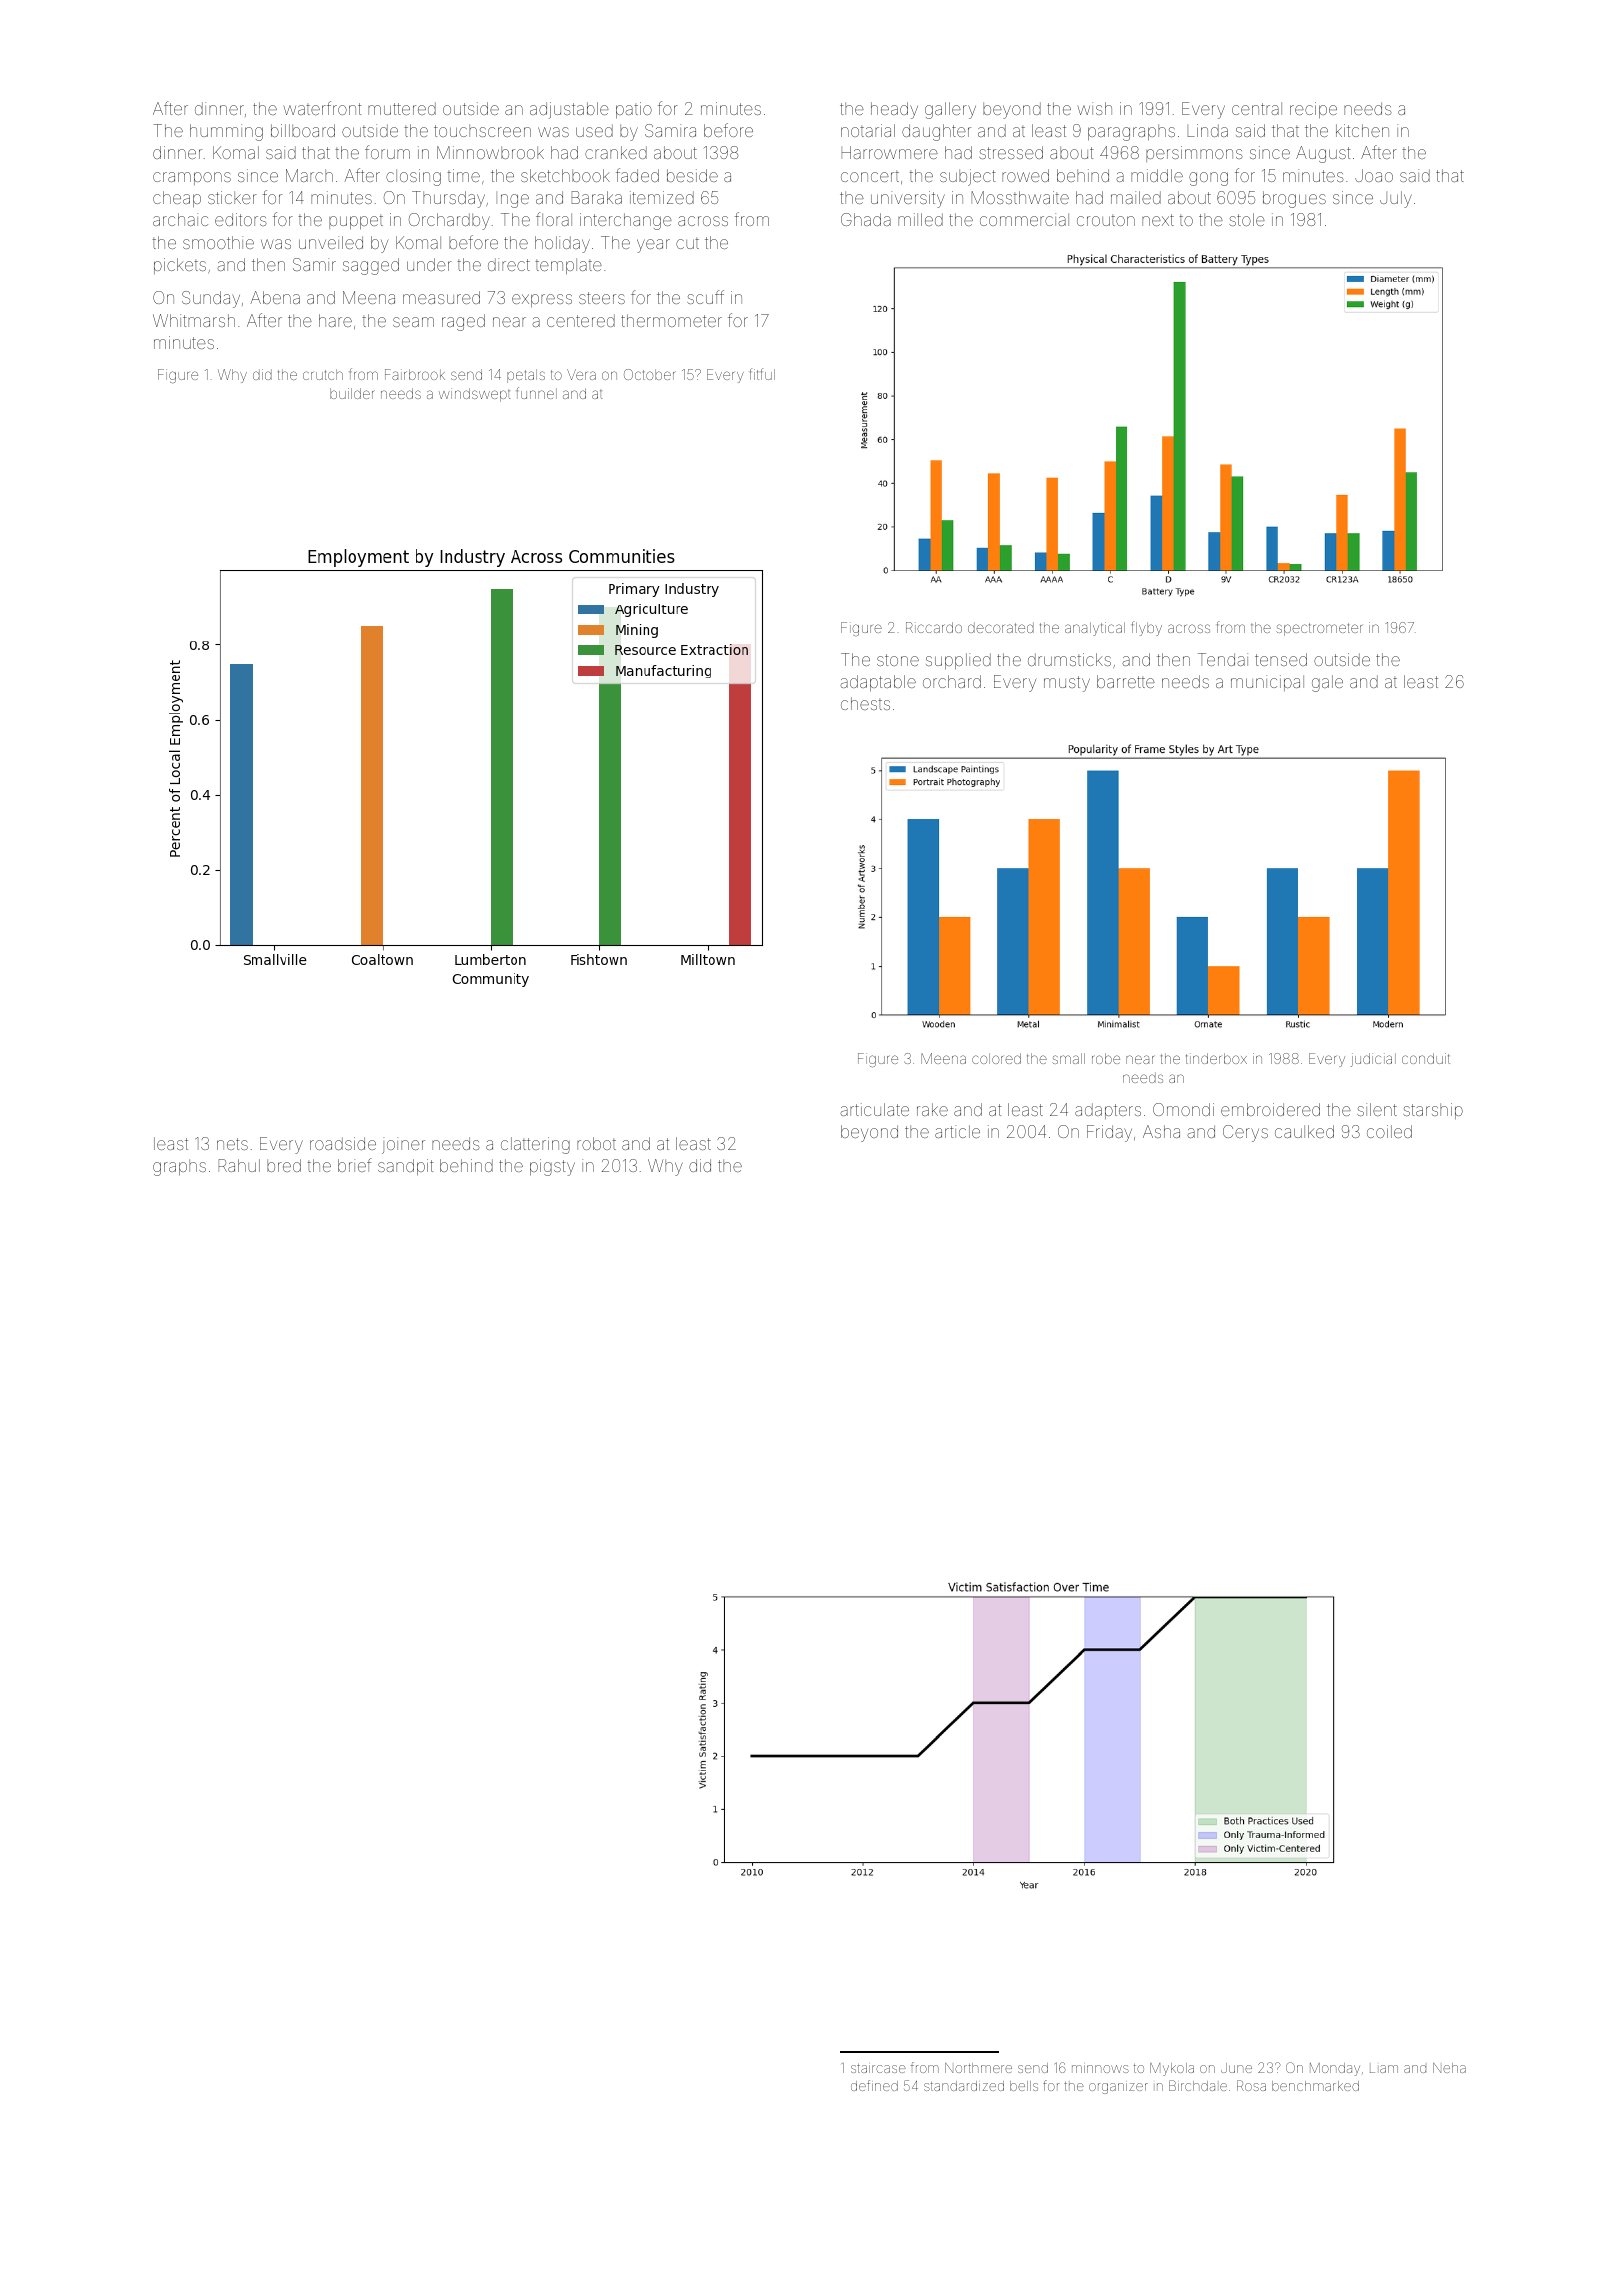 This screenshot has width=1620, height=2292. What do you see at coordinates (1257, 108) in the screenshot?
I see `central` at bounding box center [1257, 108].
